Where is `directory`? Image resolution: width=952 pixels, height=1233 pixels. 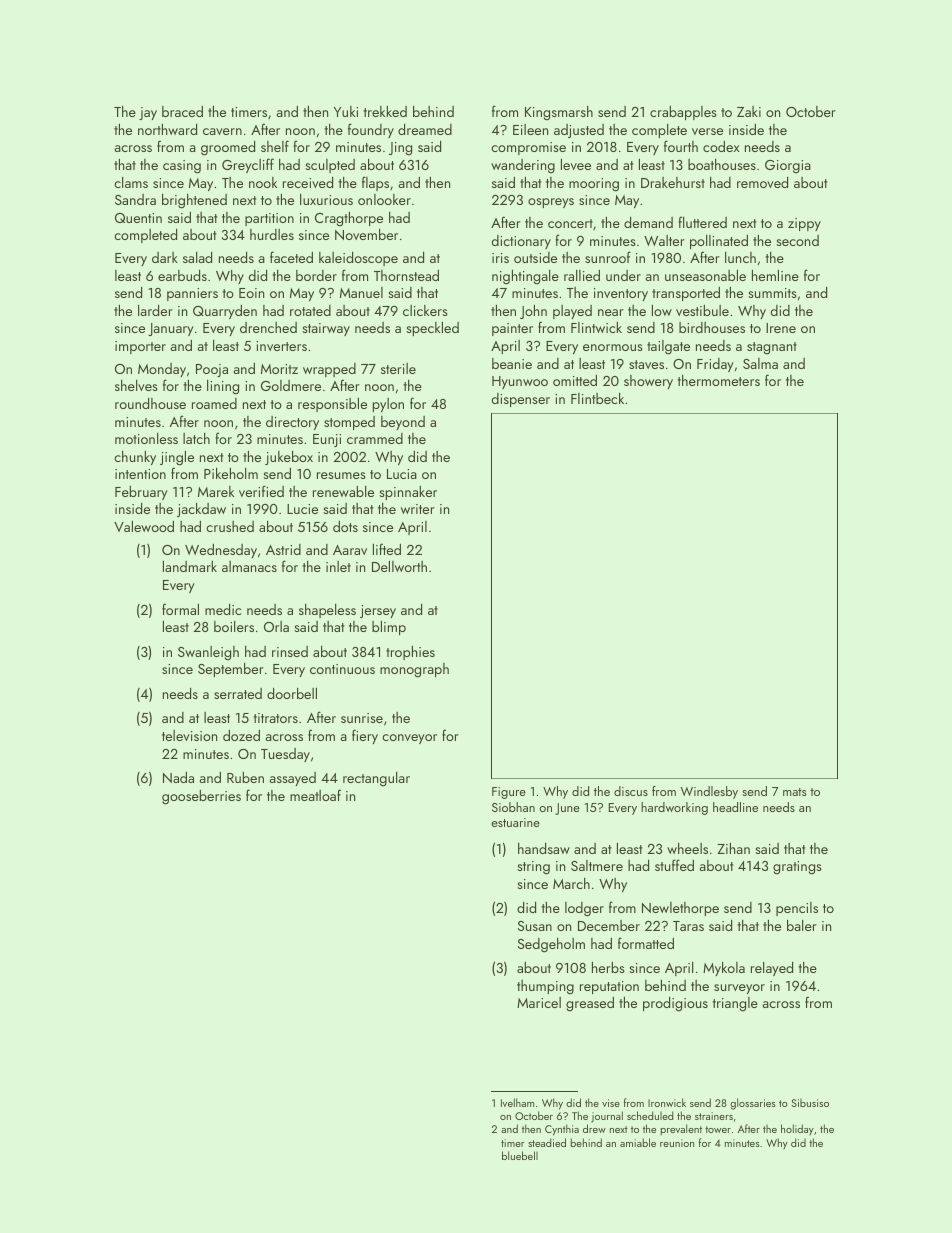 directory is located at coordinates (292, 423).
